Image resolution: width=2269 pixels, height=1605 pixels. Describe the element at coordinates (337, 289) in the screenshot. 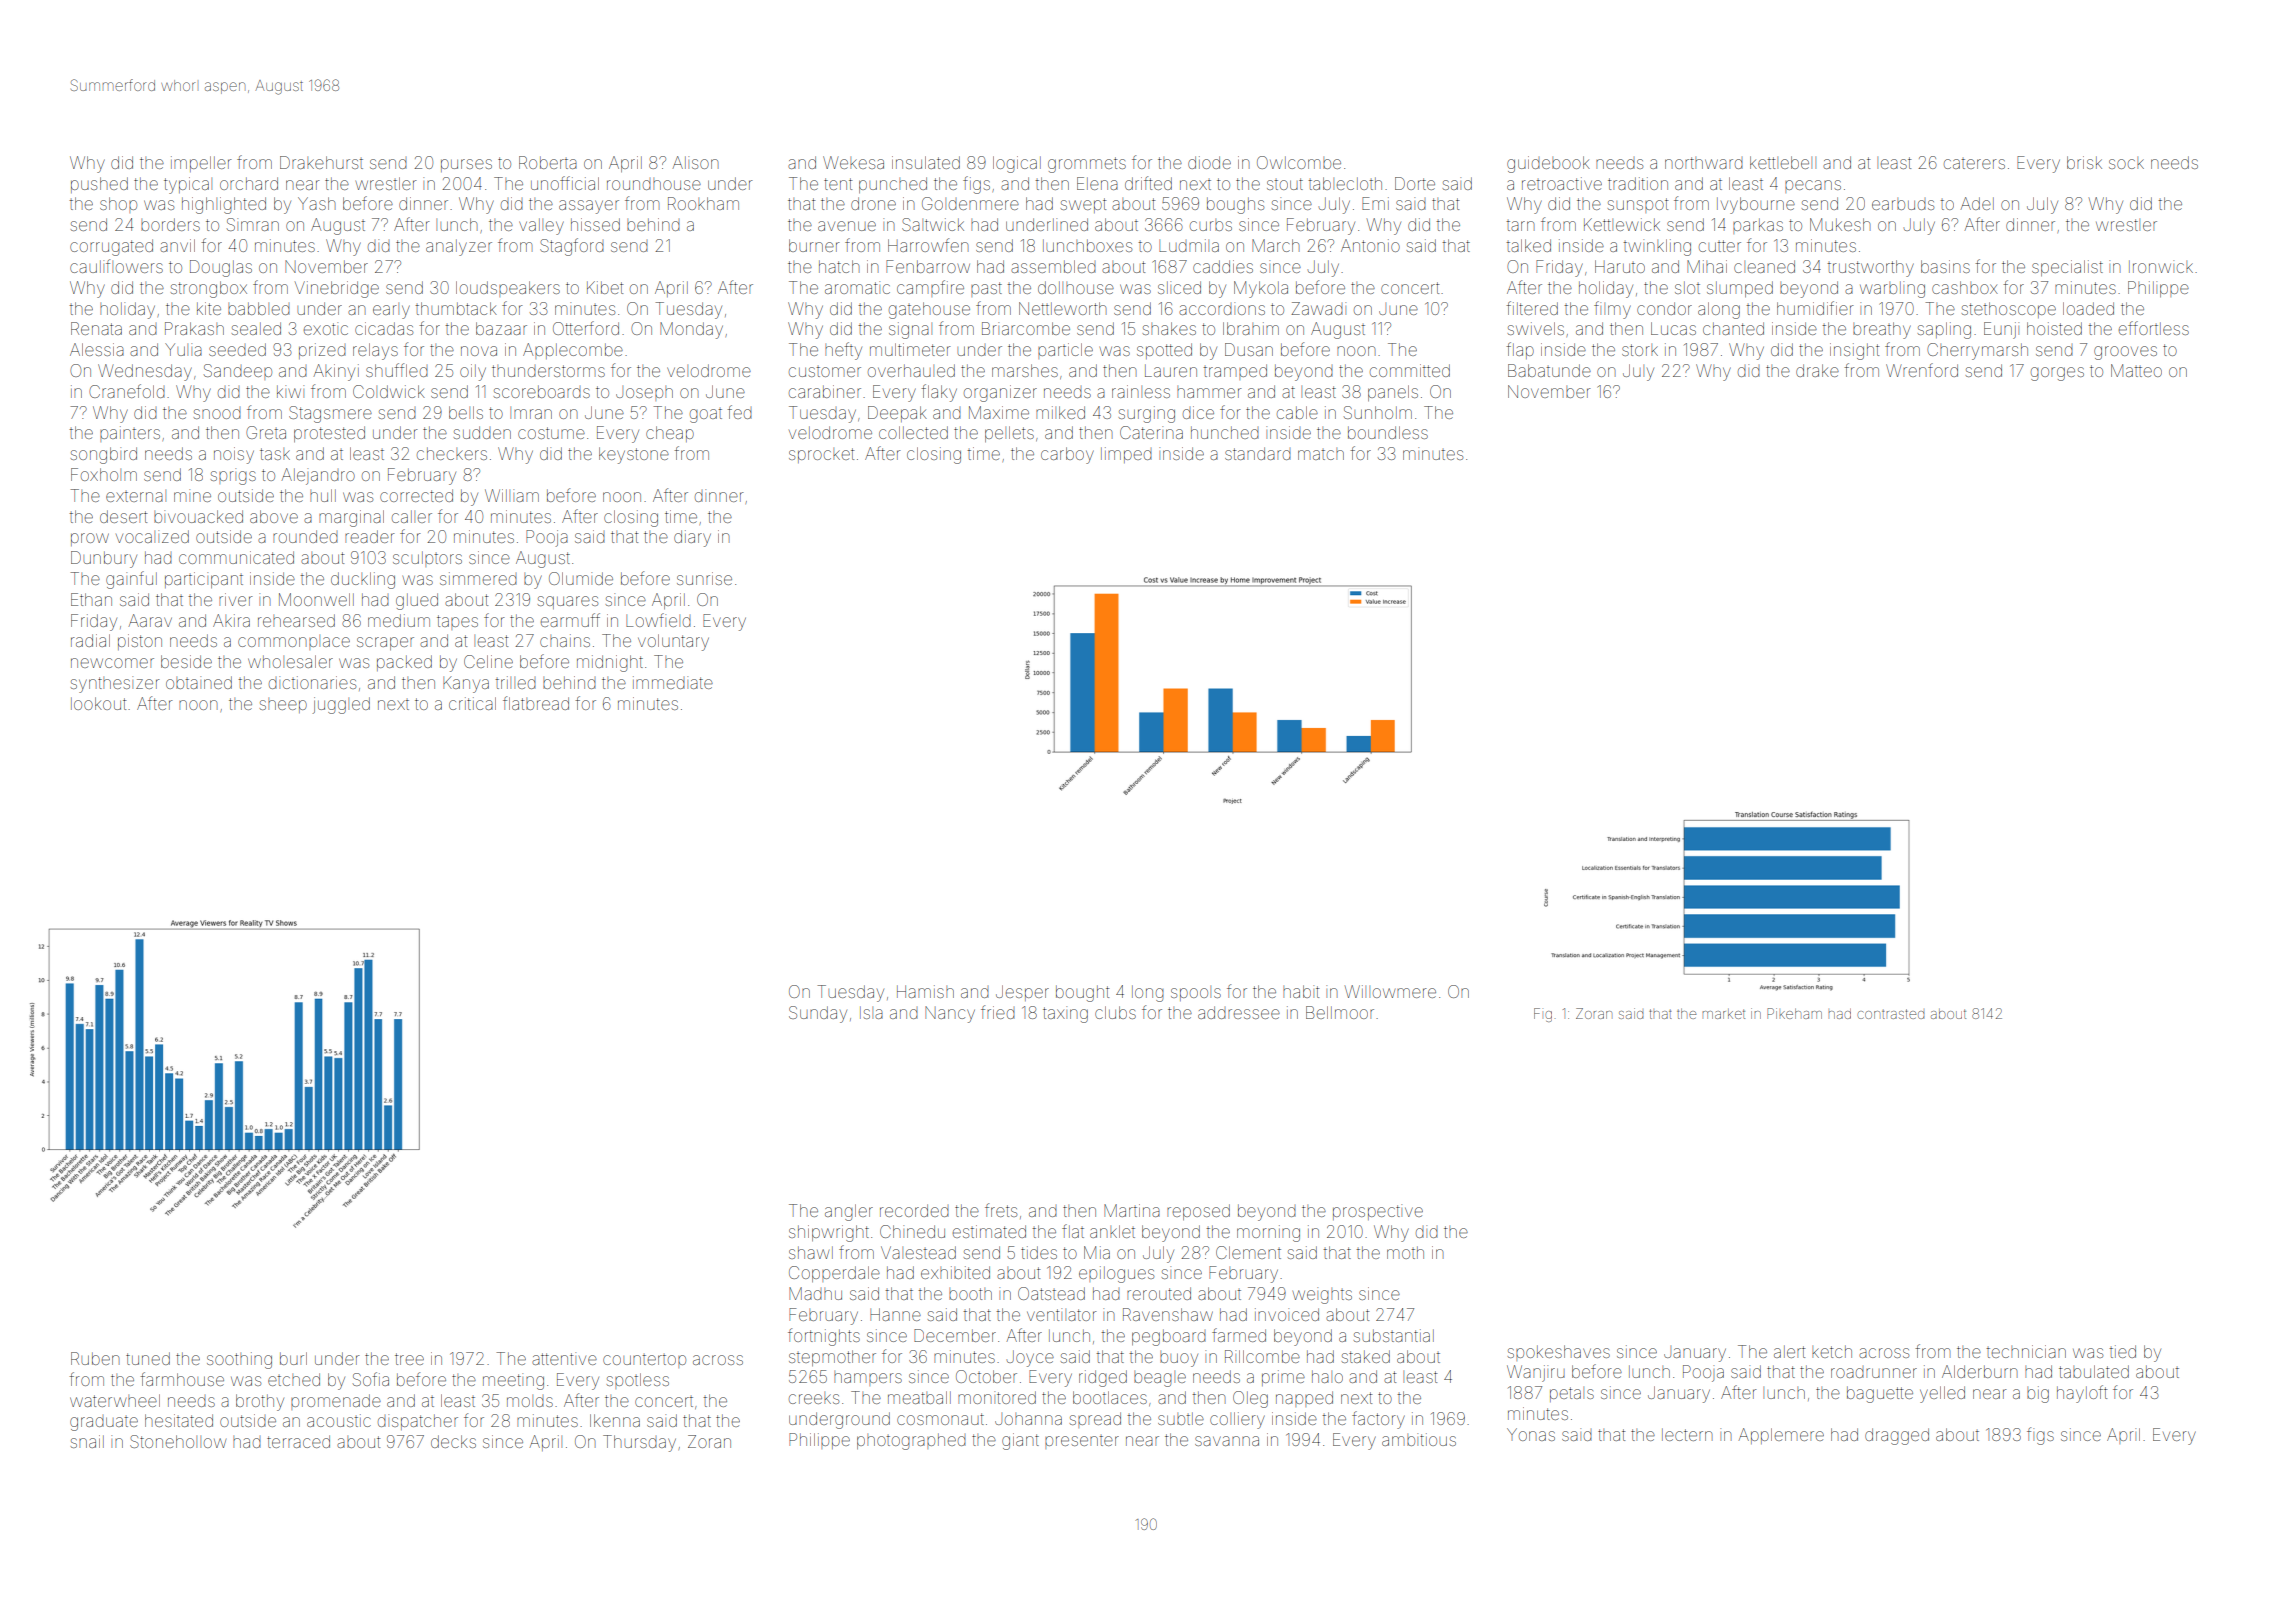

I see `Vinebridge` at that location.
